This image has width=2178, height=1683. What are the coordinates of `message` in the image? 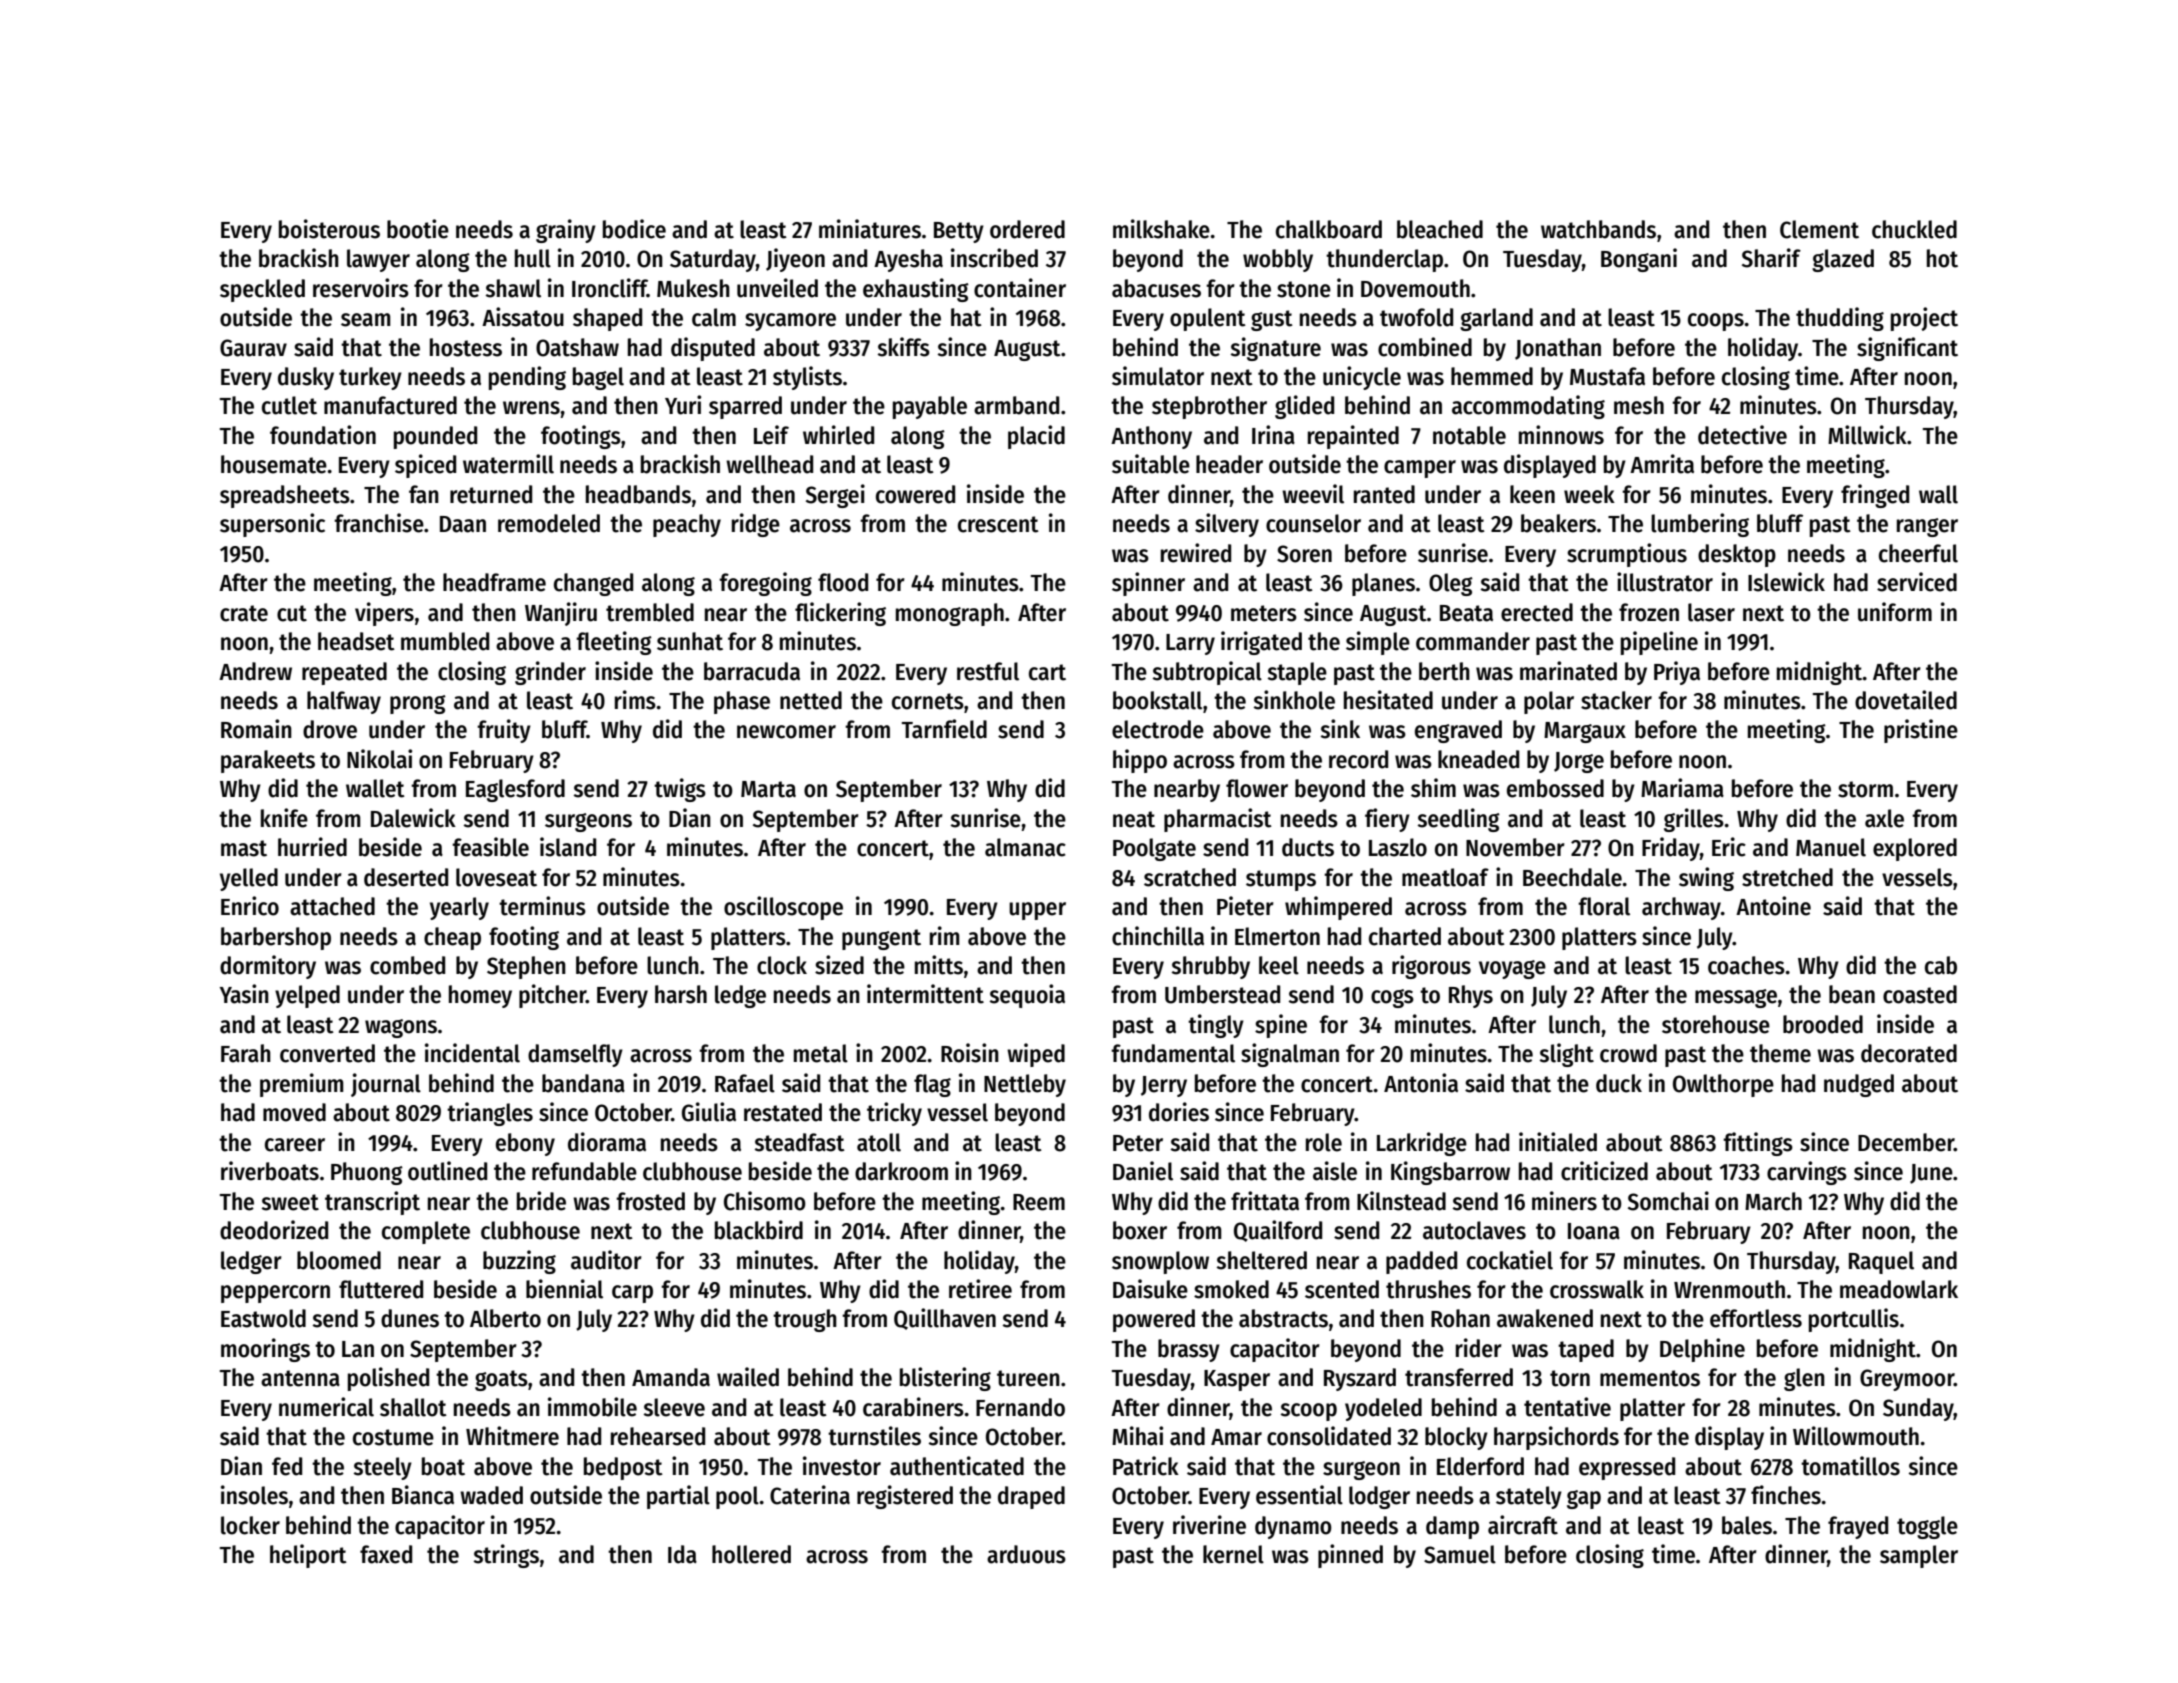 It's located at (1736, 998).
